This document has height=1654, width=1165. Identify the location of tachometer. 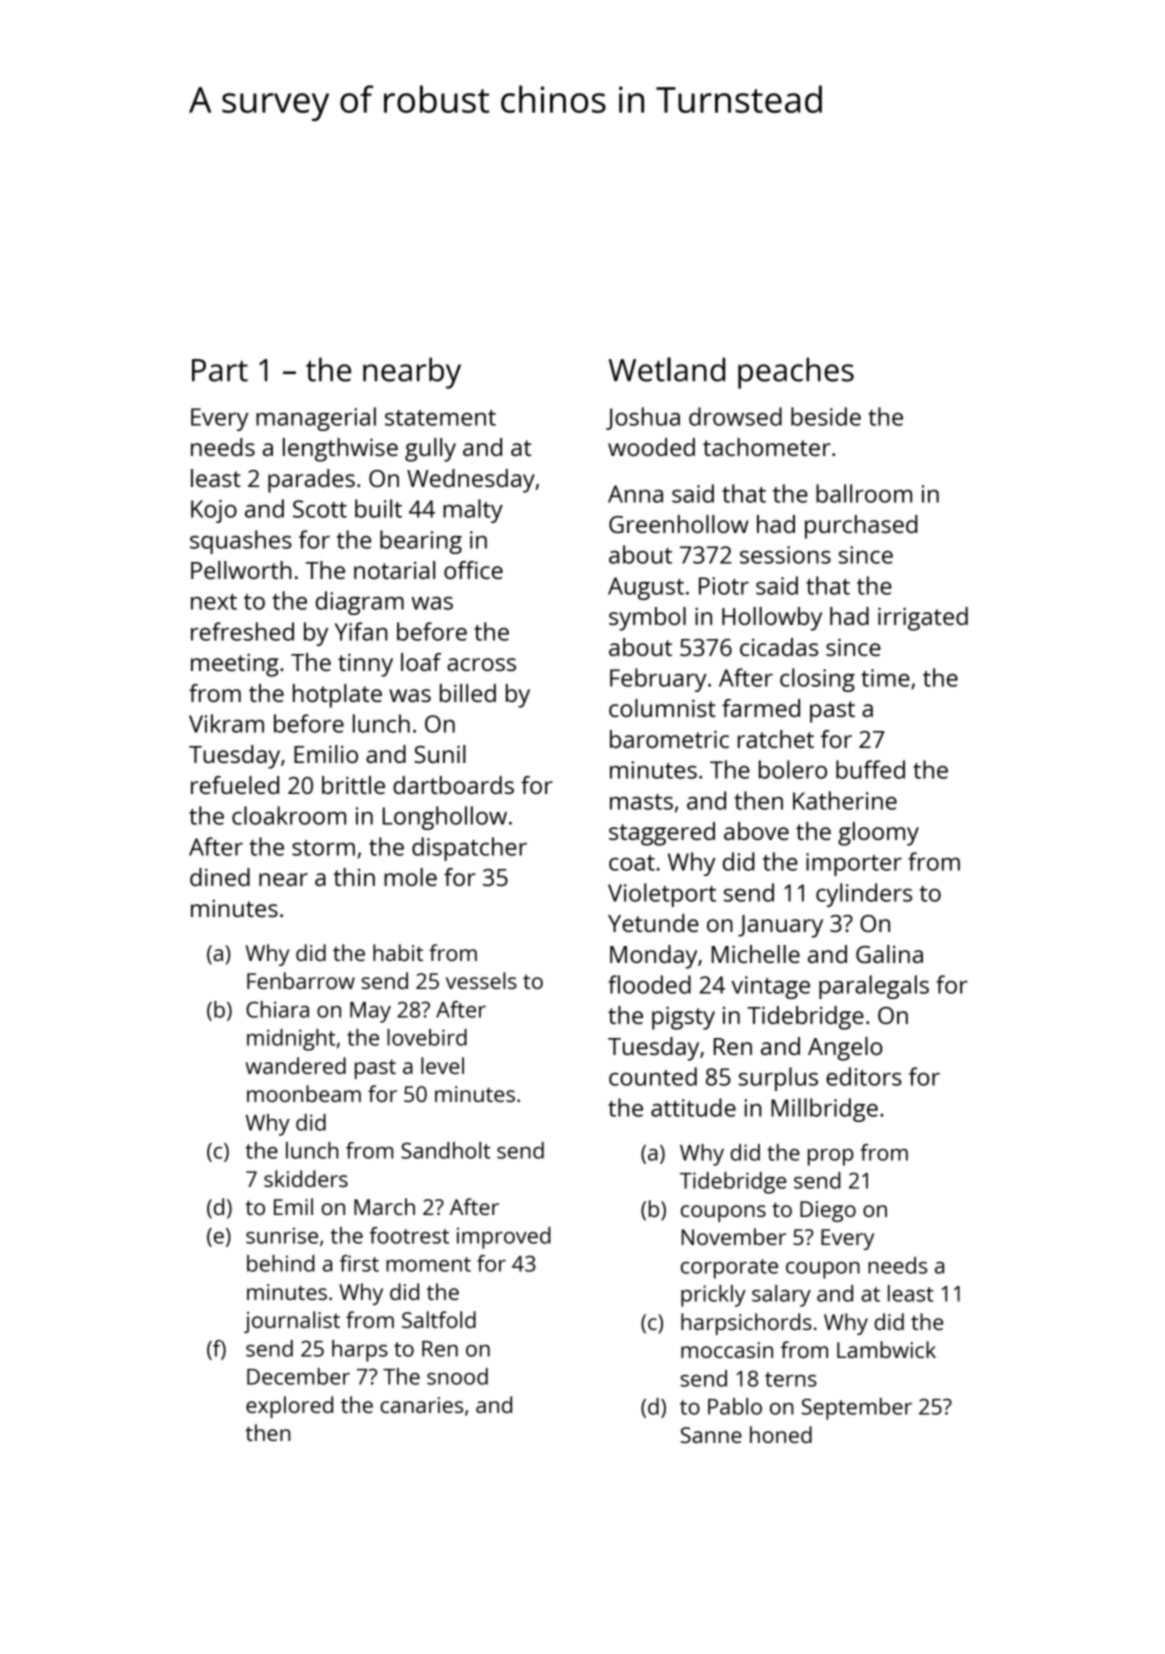
(767, 447).
